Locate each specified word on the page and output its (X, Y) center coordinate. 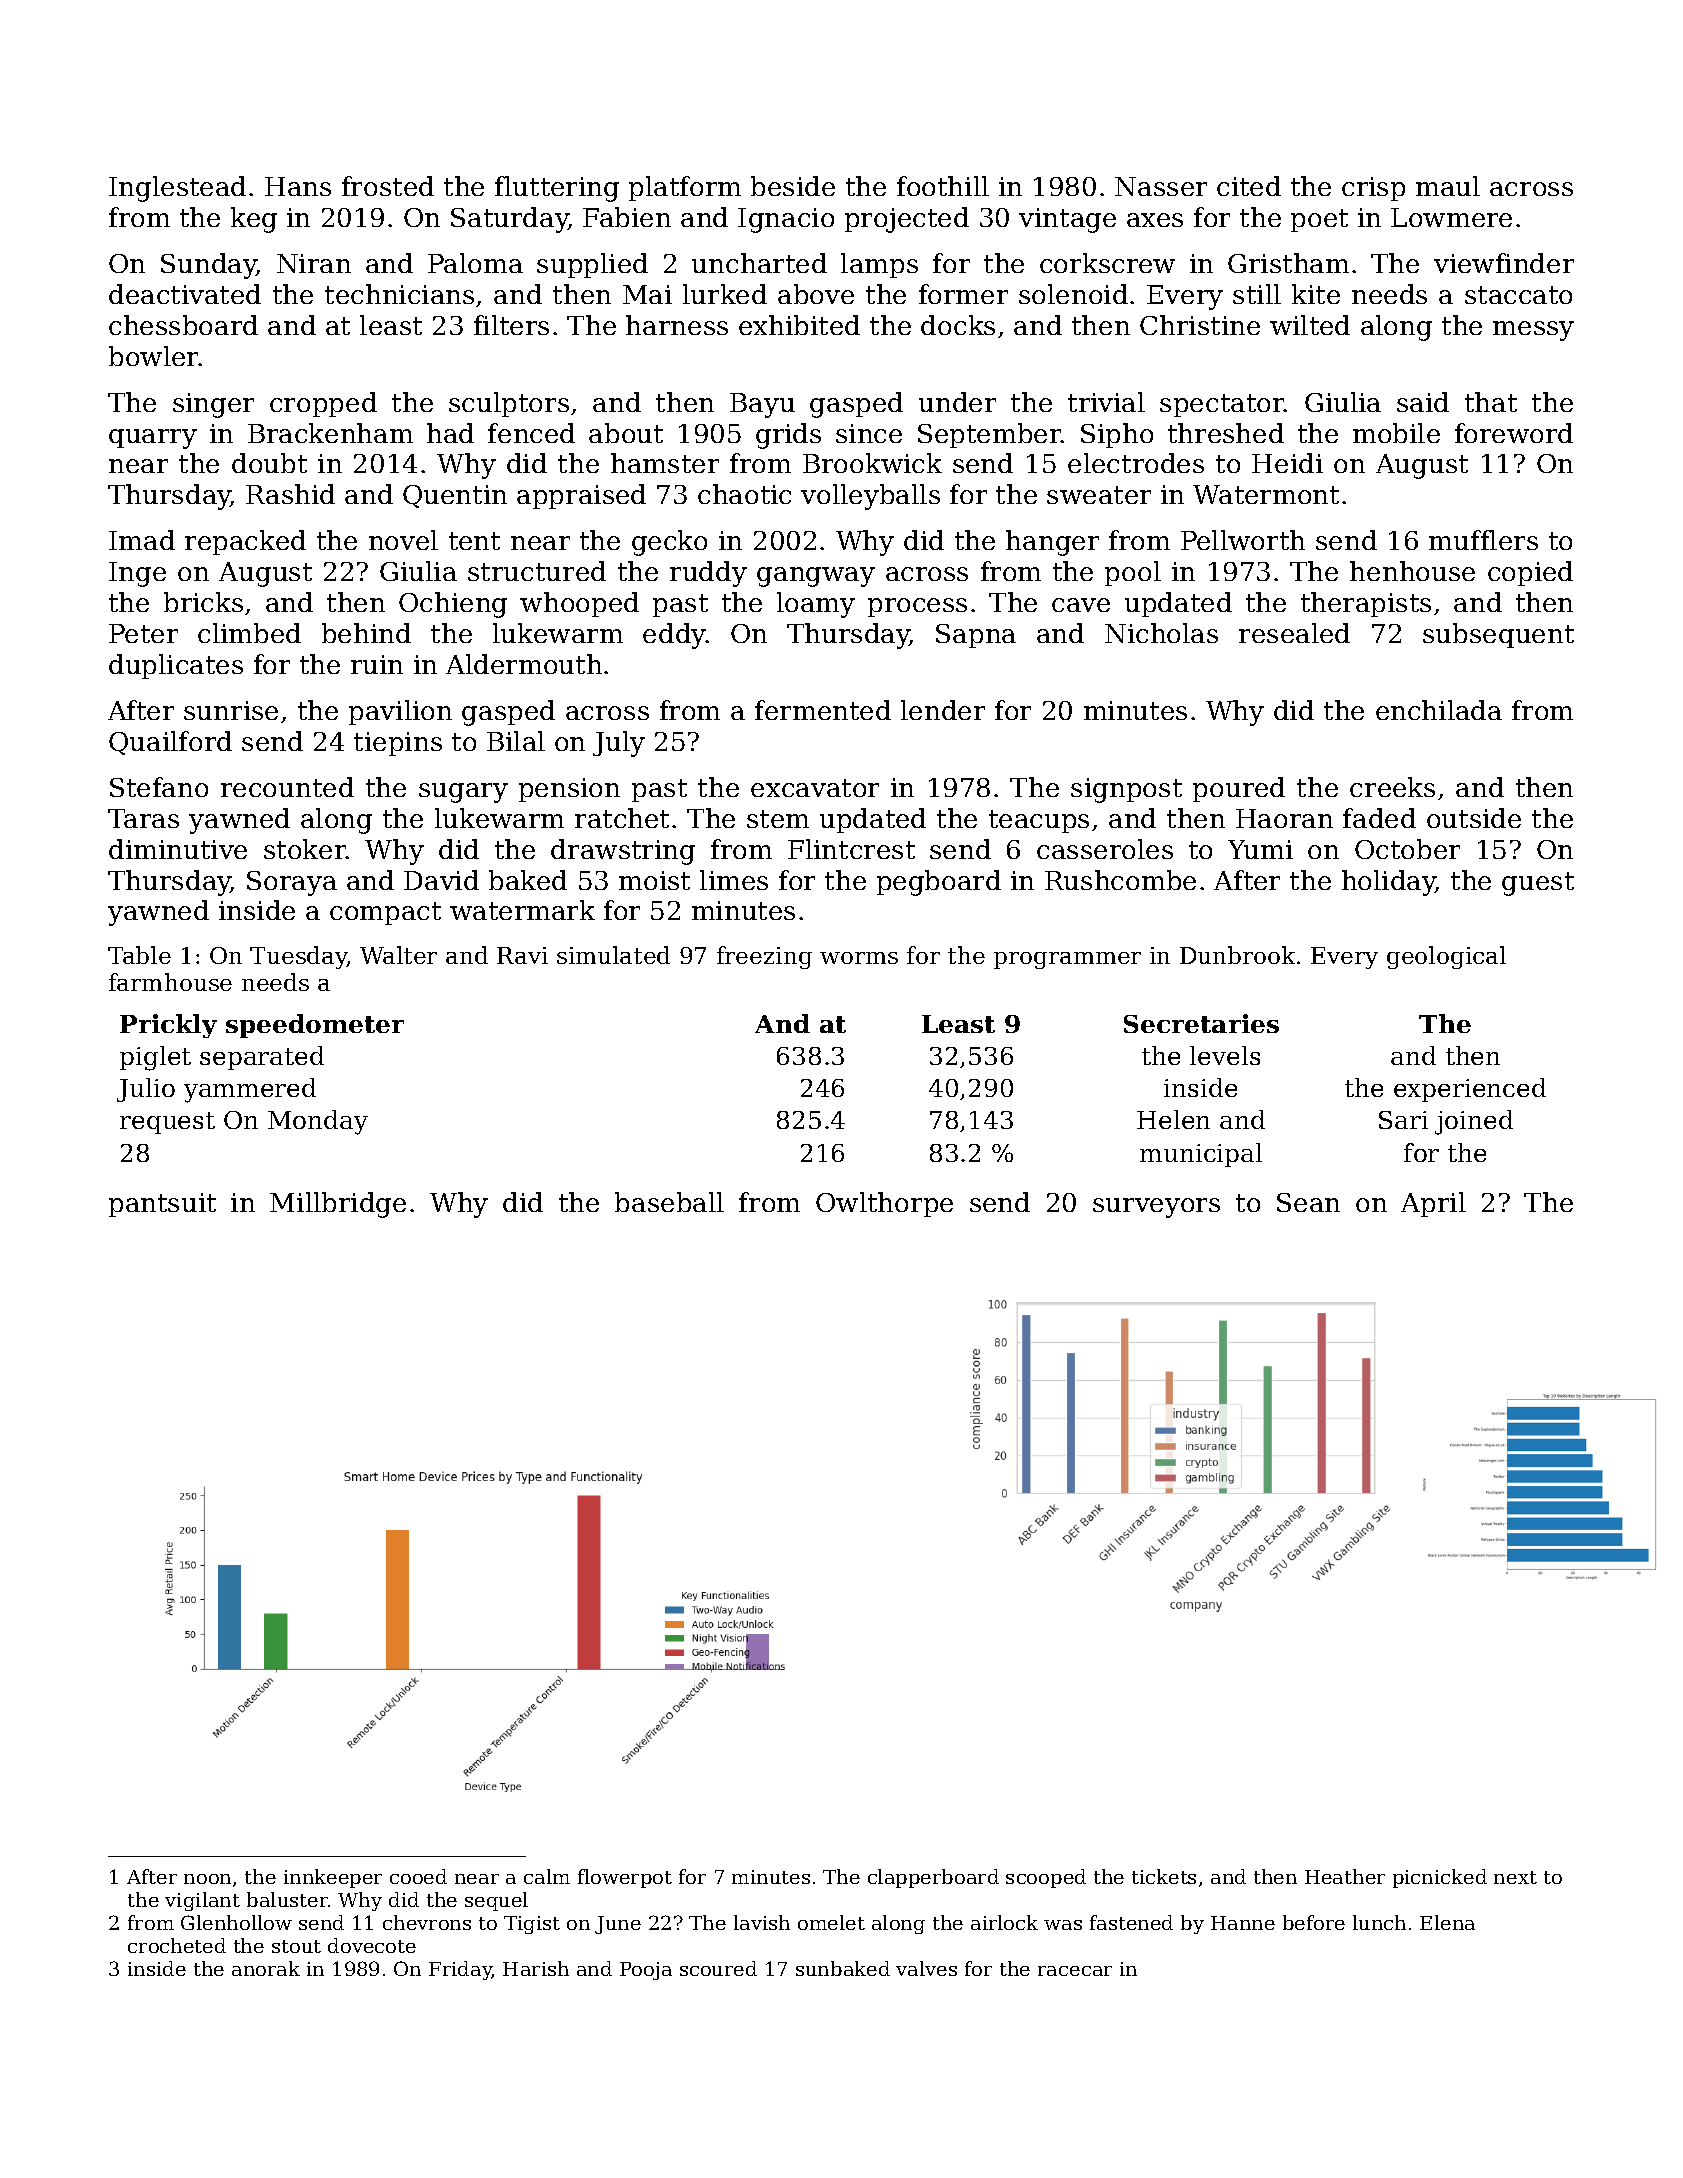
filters (511, 325)
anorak (266, 1968)
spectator (1222, 405)
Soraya (292, 883)
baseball (669, 1202)
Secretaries (1201, 1023)
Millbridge (338, 1205)
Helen (1173, 1119)
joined (1474, 1122)
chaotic (744, 494)
